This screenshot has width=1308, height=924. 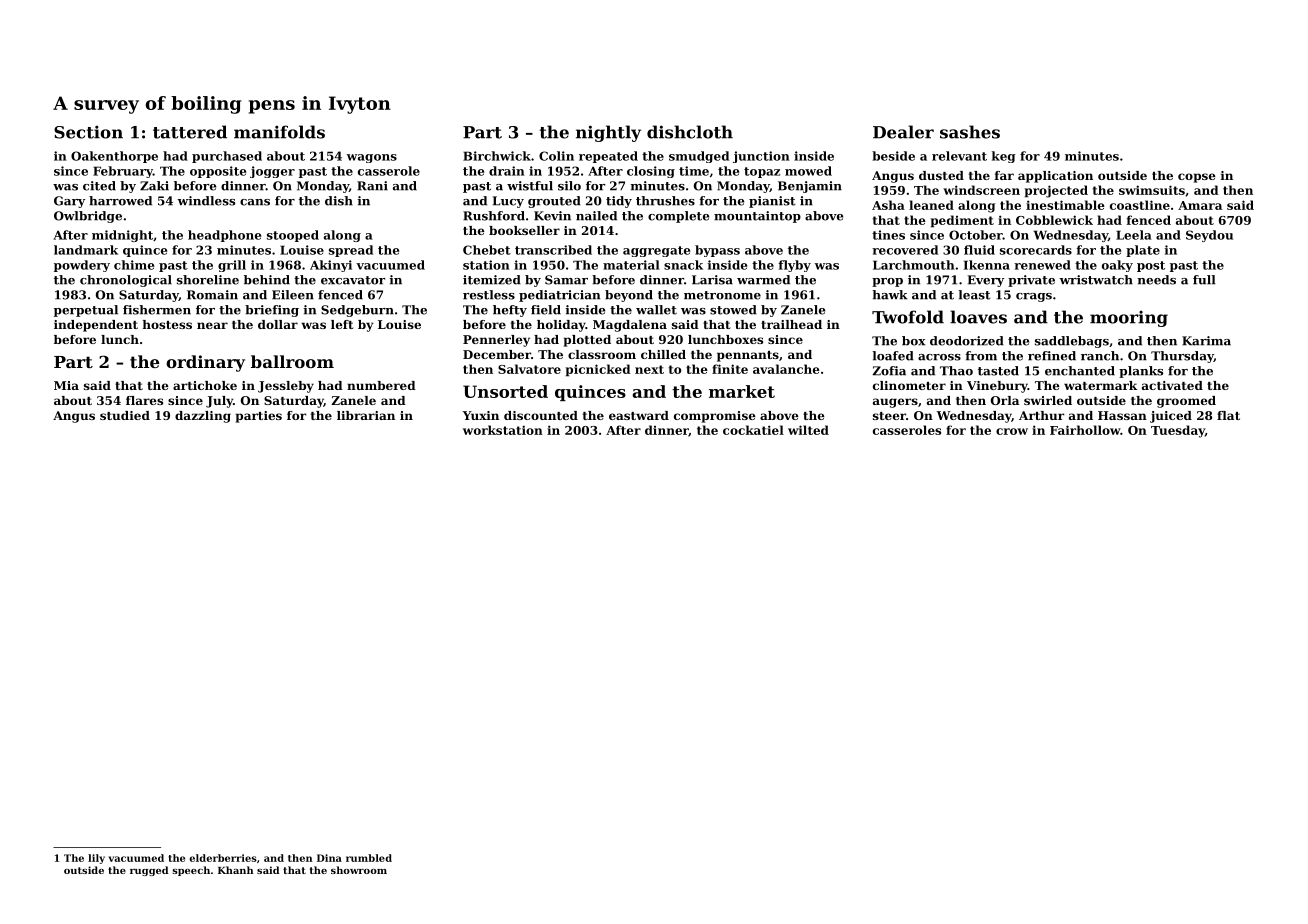 What do you see at coordinates (223, 858) in the screenshot?
I see `elderberries` at bounding box center [223, 858].
